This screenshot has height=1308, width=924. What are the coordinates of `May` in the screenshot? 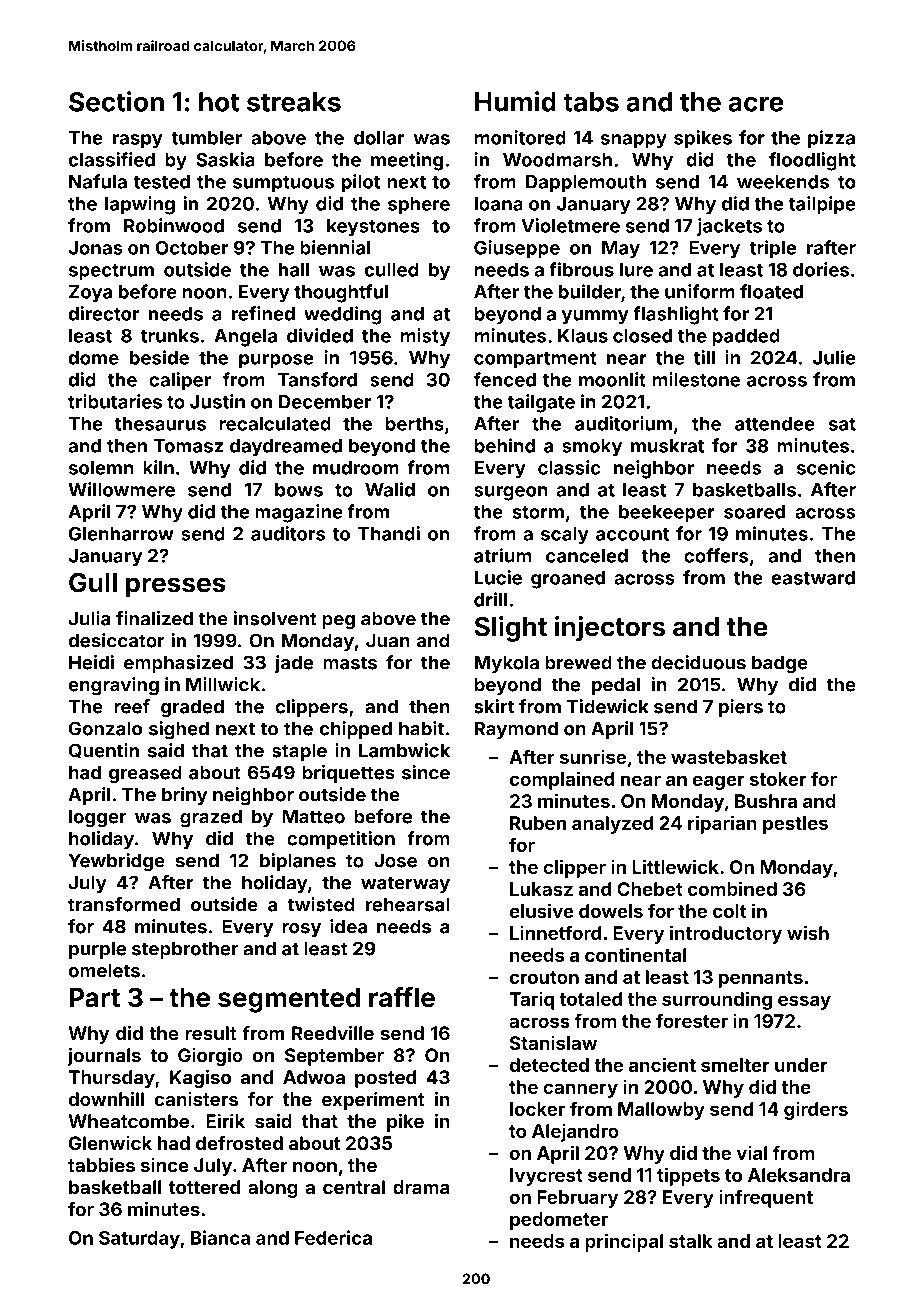 It's located at (621, 250).
